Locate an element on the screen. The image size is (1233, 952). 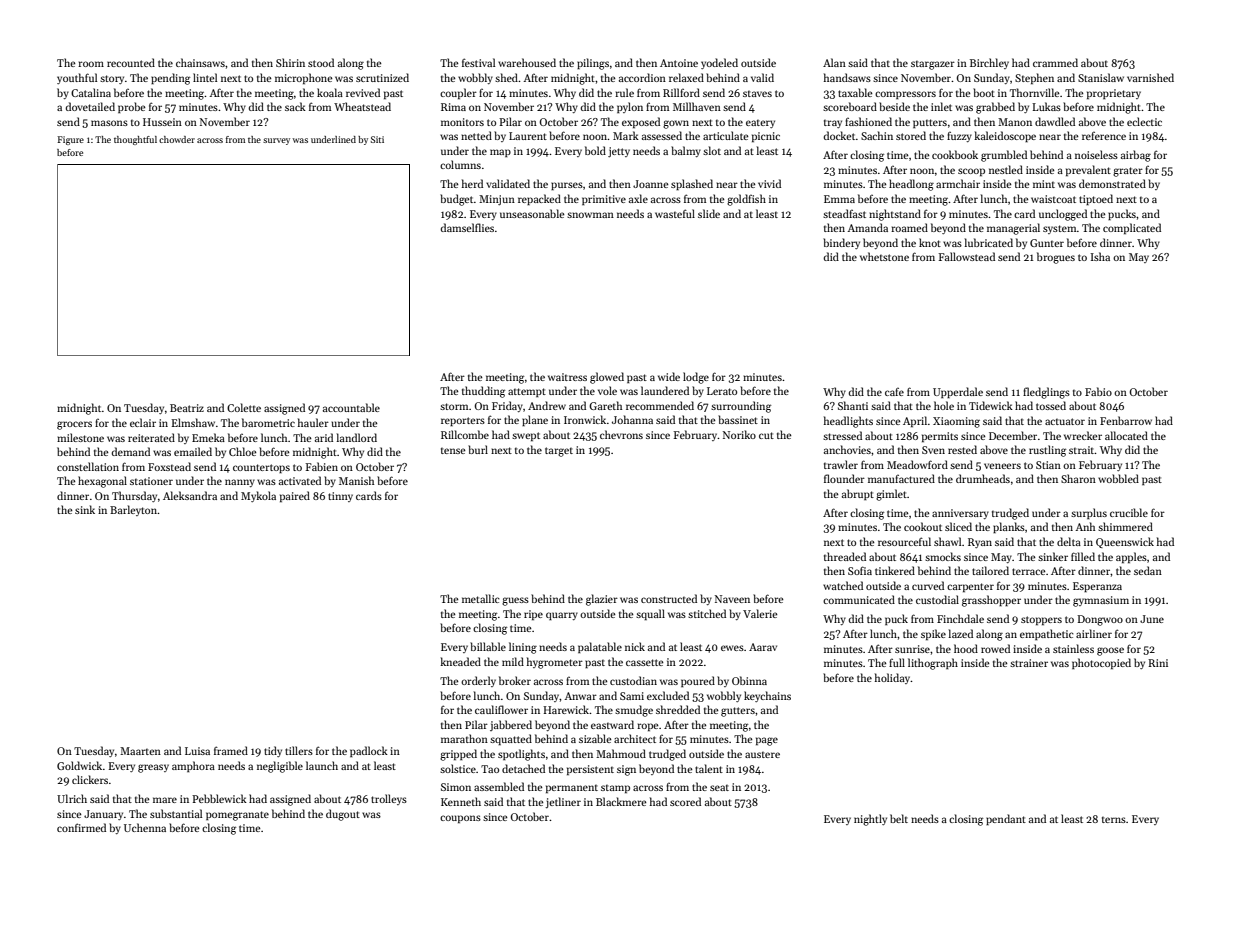
Fallowstead is located at coordinates (967, 256).
